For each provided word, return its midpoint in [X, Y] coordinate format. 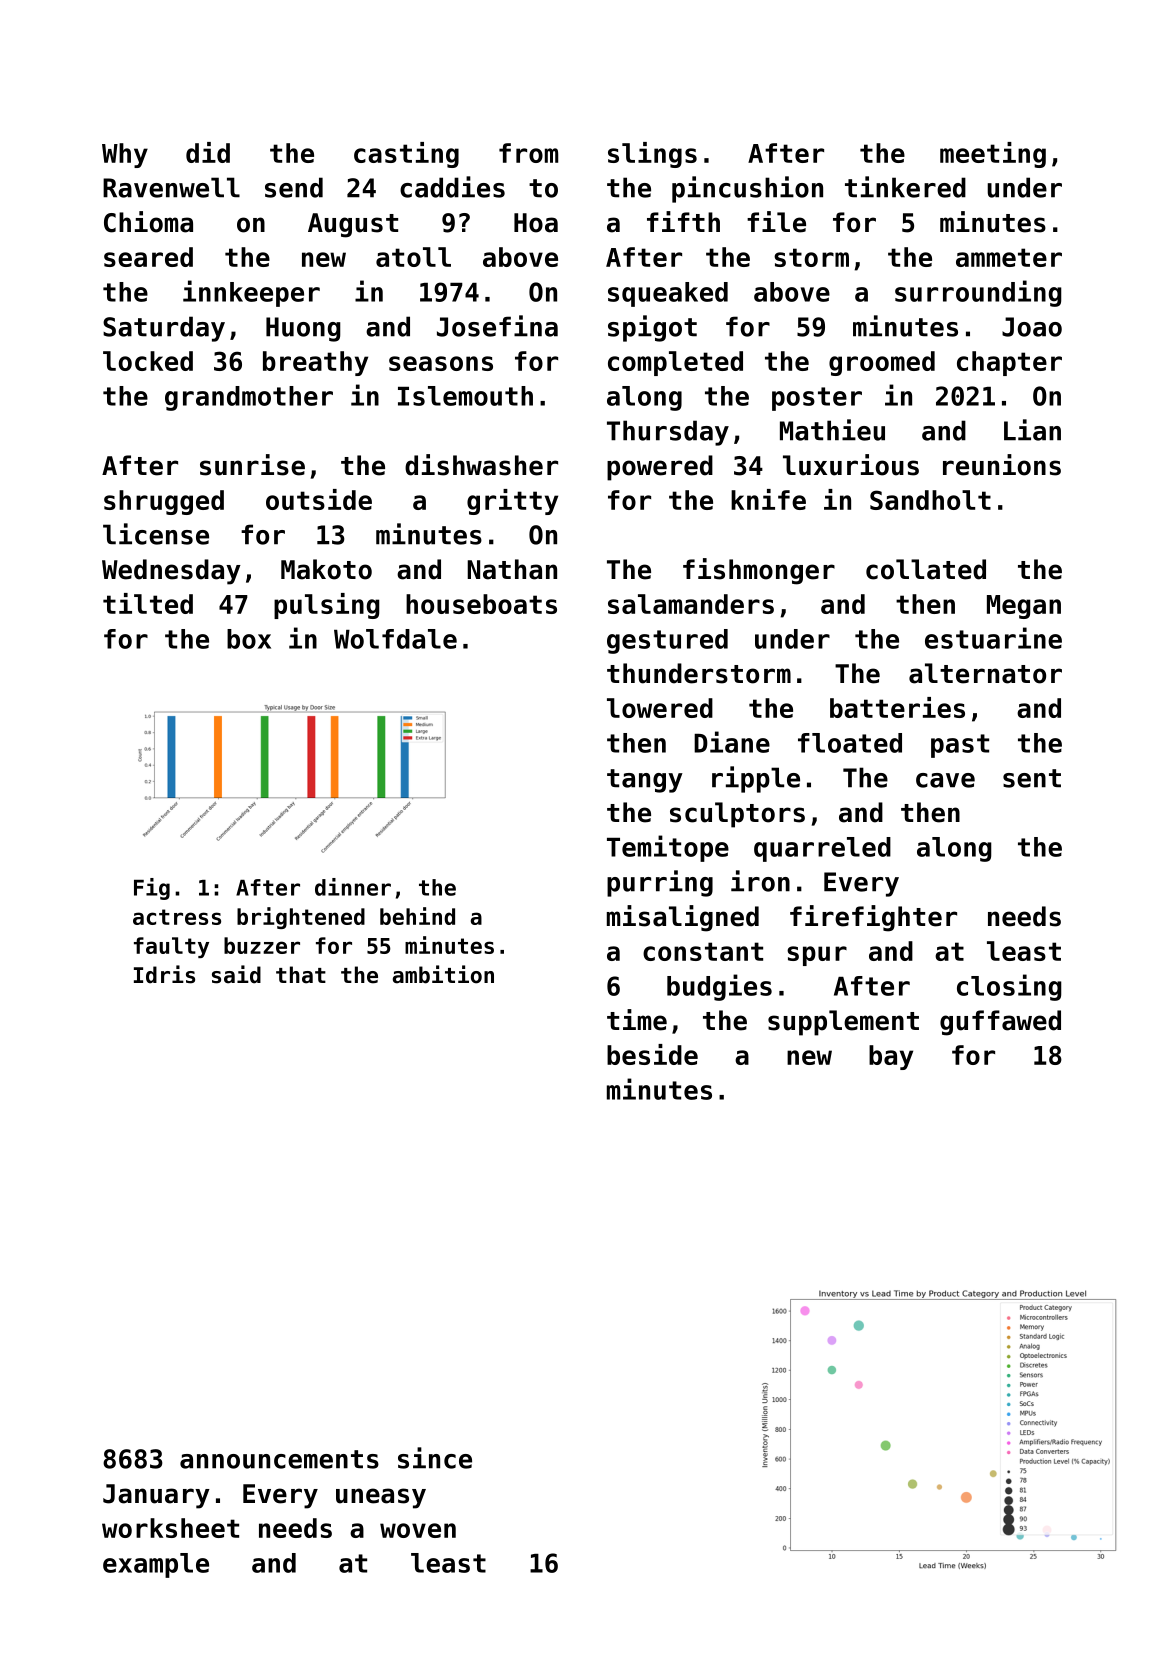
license [156, 534]
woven [418, 1530]
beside [652, 1054]
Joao [1032, 327]
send [294, 187]
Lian [1032, 430]
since [435, 1458]
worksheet [170, 1528]
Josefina [497, 326]
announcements [279, 1459]
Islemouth [465, 396]
